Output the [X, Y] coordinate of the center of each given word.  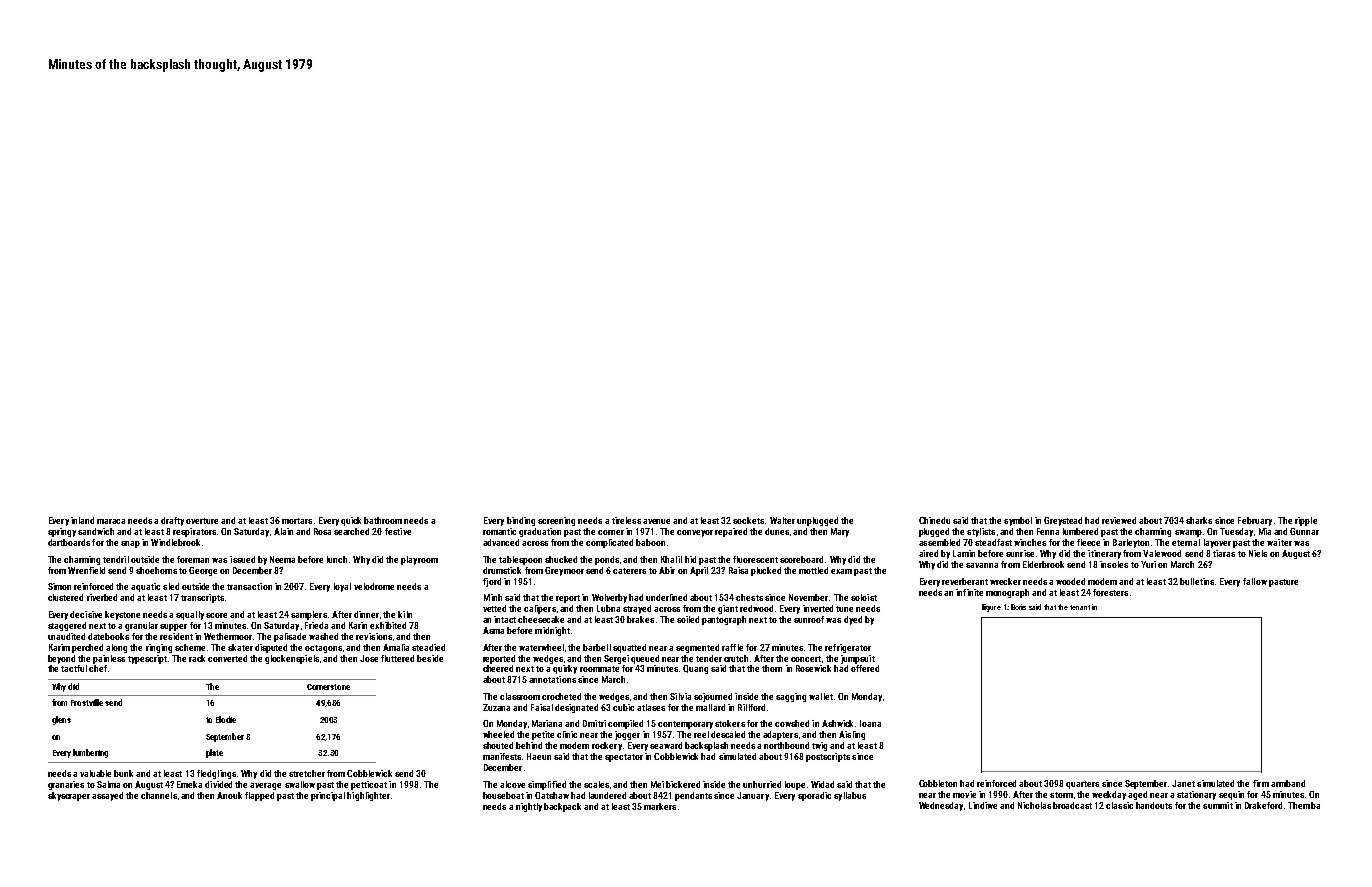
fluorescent [755, 559]
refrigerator [848, 648]
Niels [1258, 553]
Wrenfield [86, 570]
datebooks [108, 636]
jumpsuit [858, 659]
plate [214, 753]
